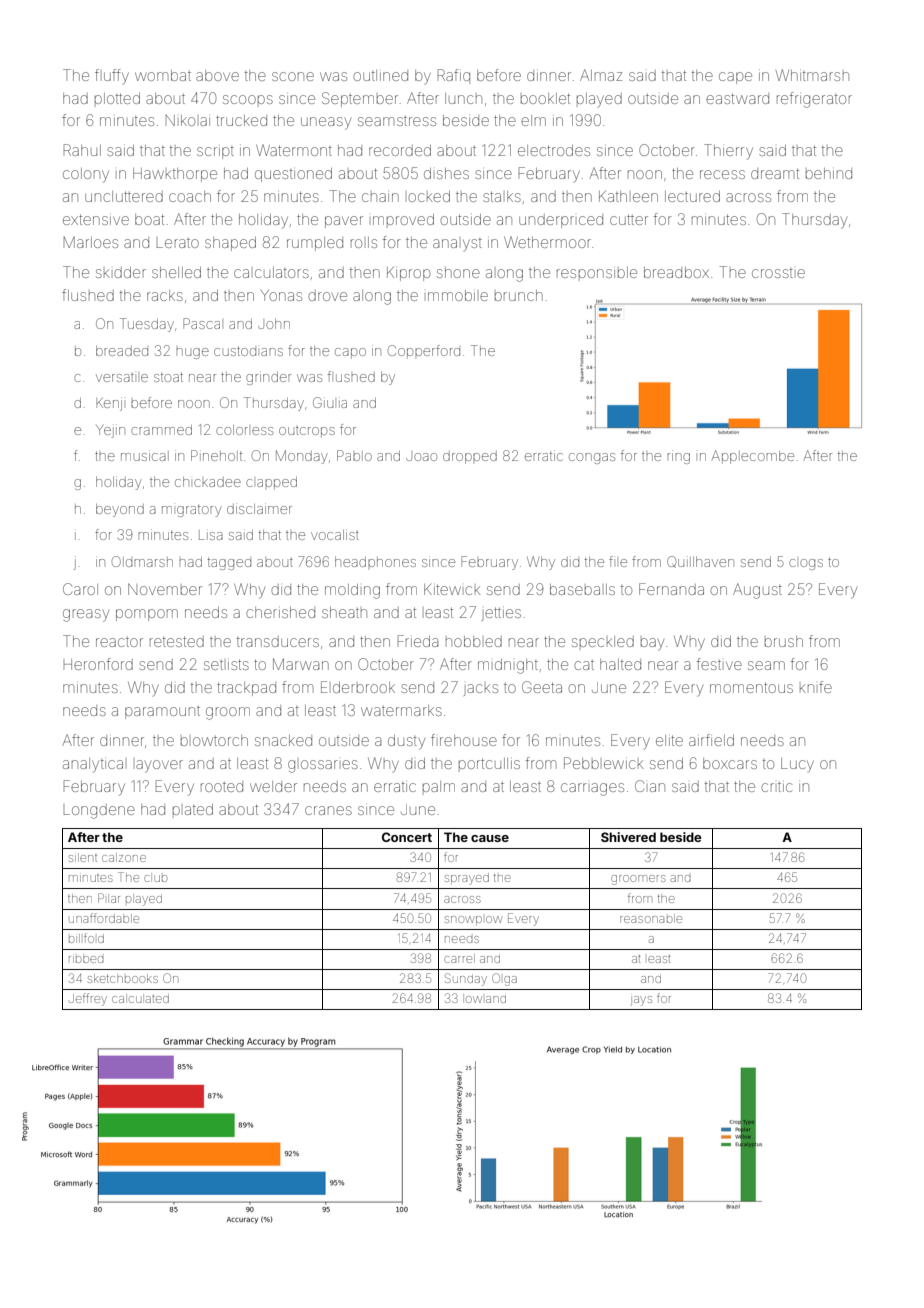 This document has height=1308, width=924. What do you see at coordinates (671, 589) in the document?
I see `Fernanda` at bounding box center [671, 589].
